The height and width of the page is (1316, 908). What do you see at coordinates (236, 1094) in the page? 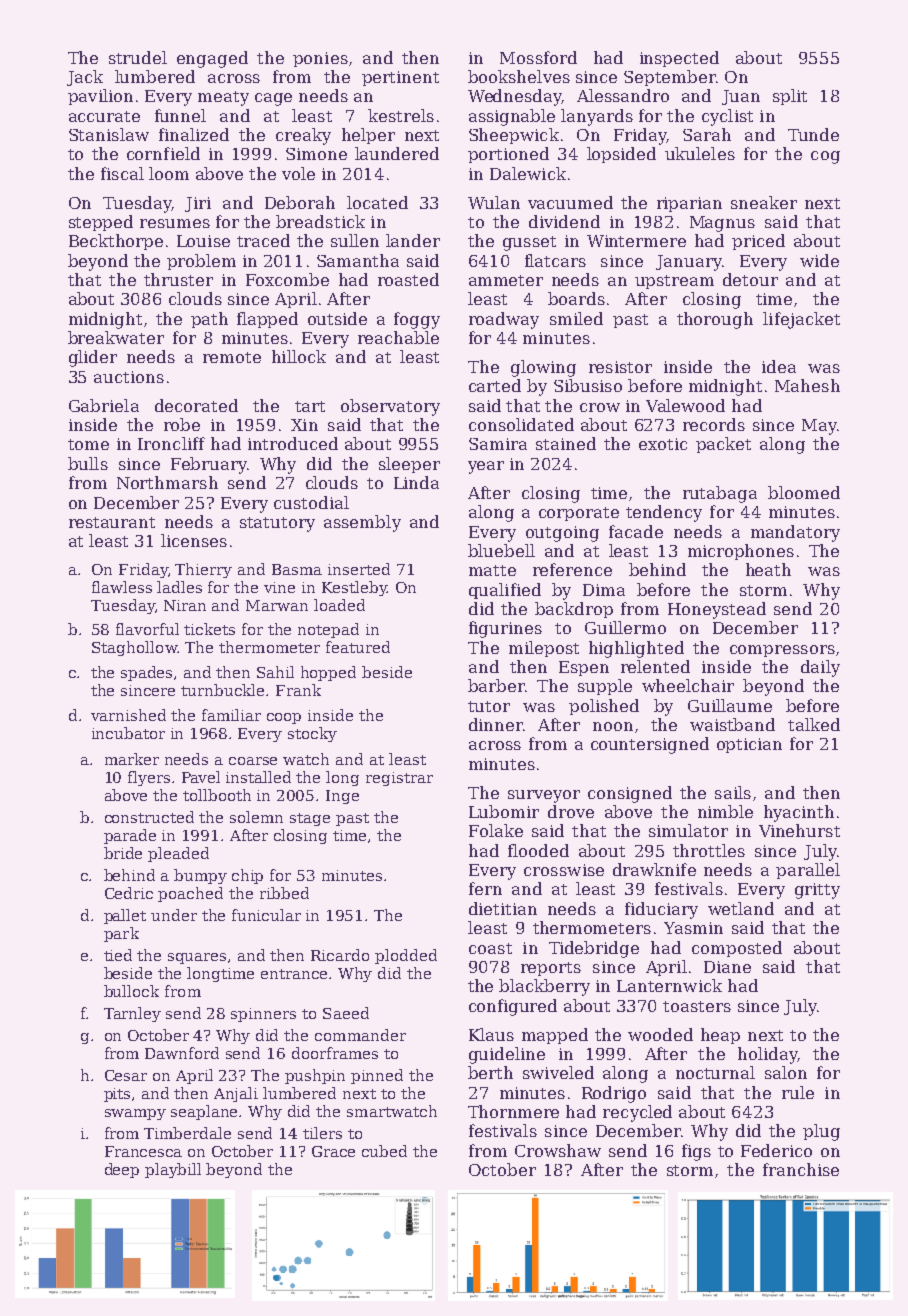
I see `Anjali` at bounding box center [236, 1094].
